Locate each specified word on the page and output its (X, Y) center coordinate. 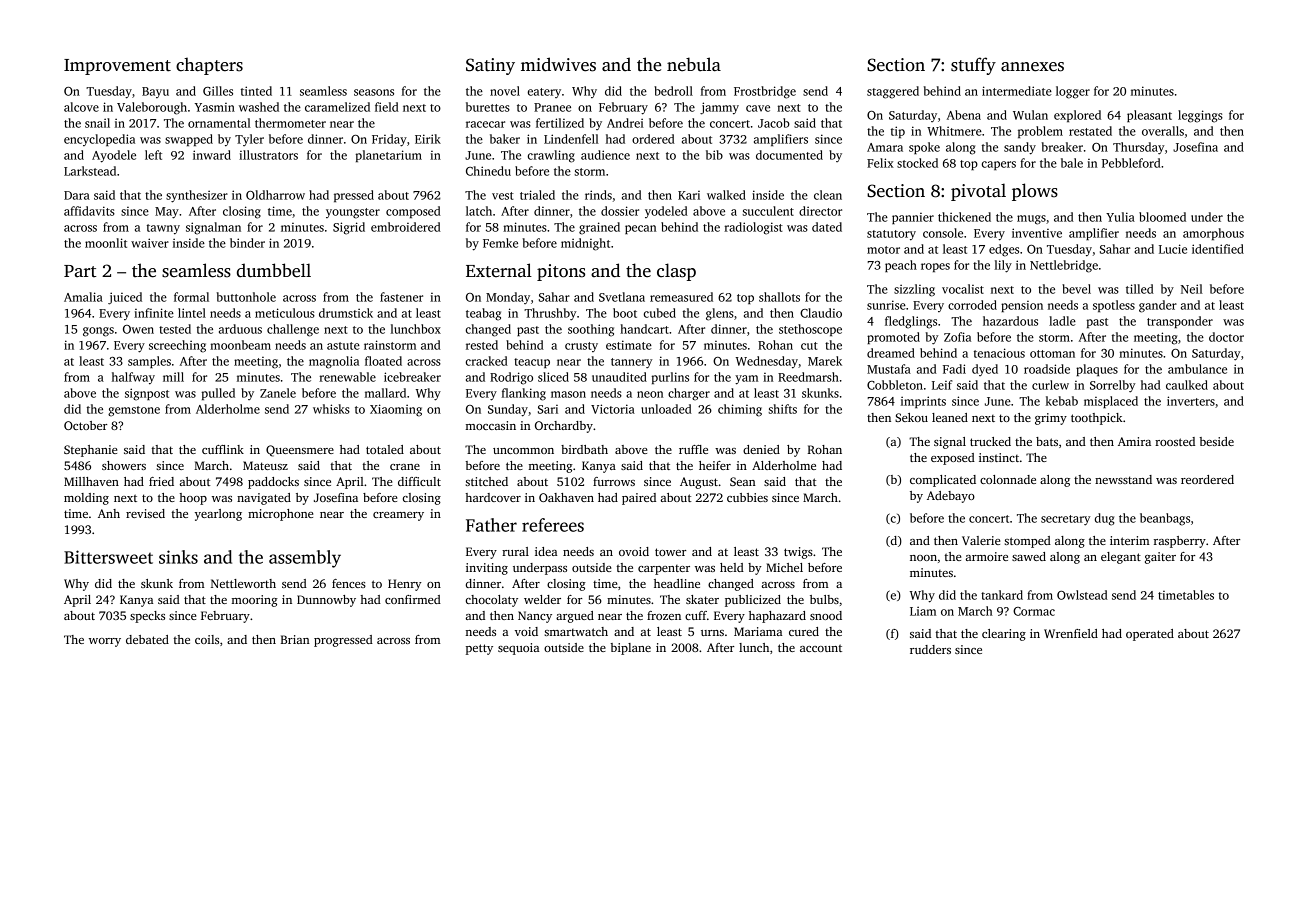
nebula (694, 64)
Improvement (117, 67)
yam (746, 380)
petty (479, 649)
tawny (163, 229)
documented (789, 155)
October (85, 425)
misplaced (1111, 402)
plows (1035, 192)
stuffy (973, 66)
